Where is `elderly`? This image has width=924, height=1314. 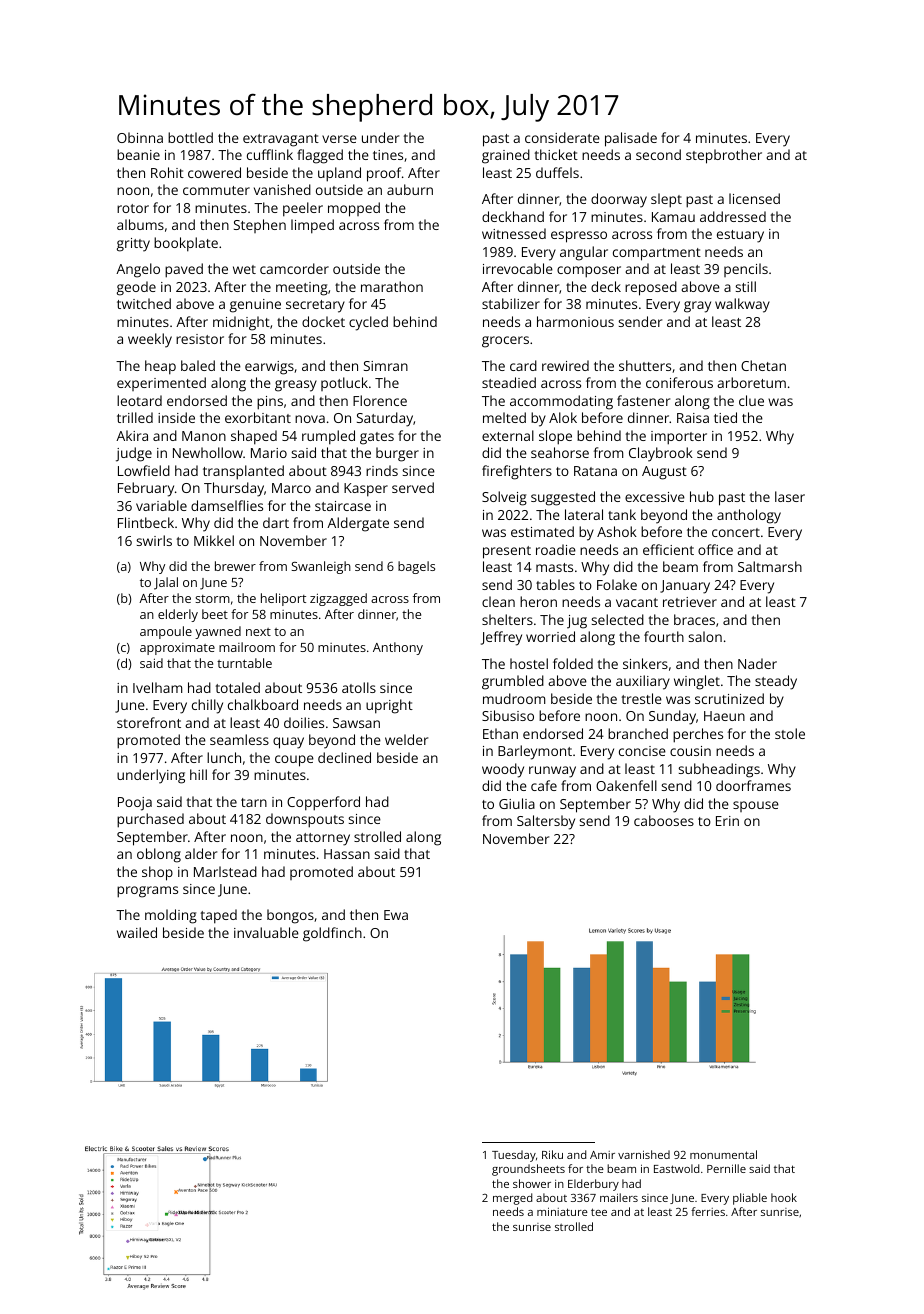
elderly is located at coordinates (178, 615).
